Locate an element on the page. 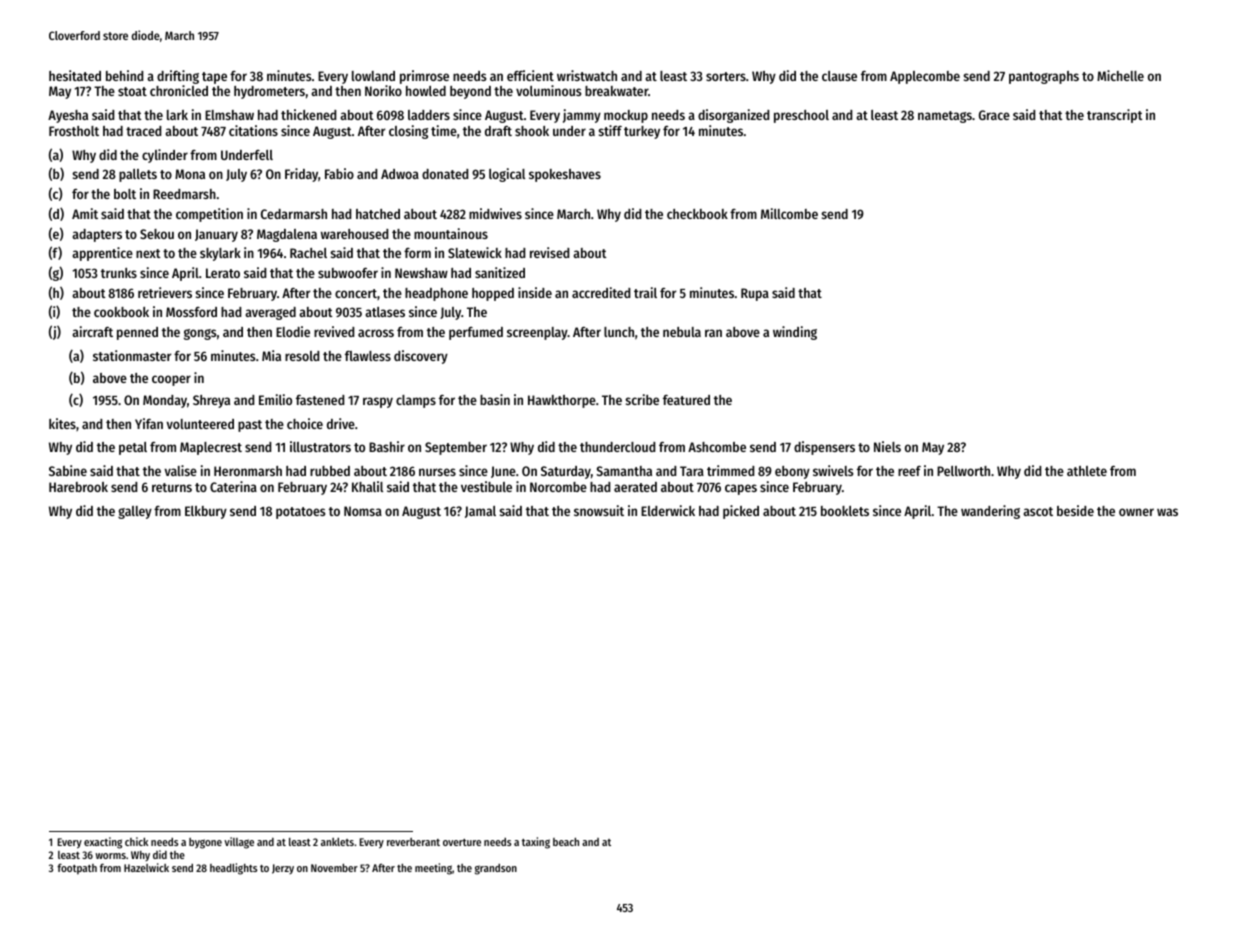  chick is located at coordinates (136, 841).
